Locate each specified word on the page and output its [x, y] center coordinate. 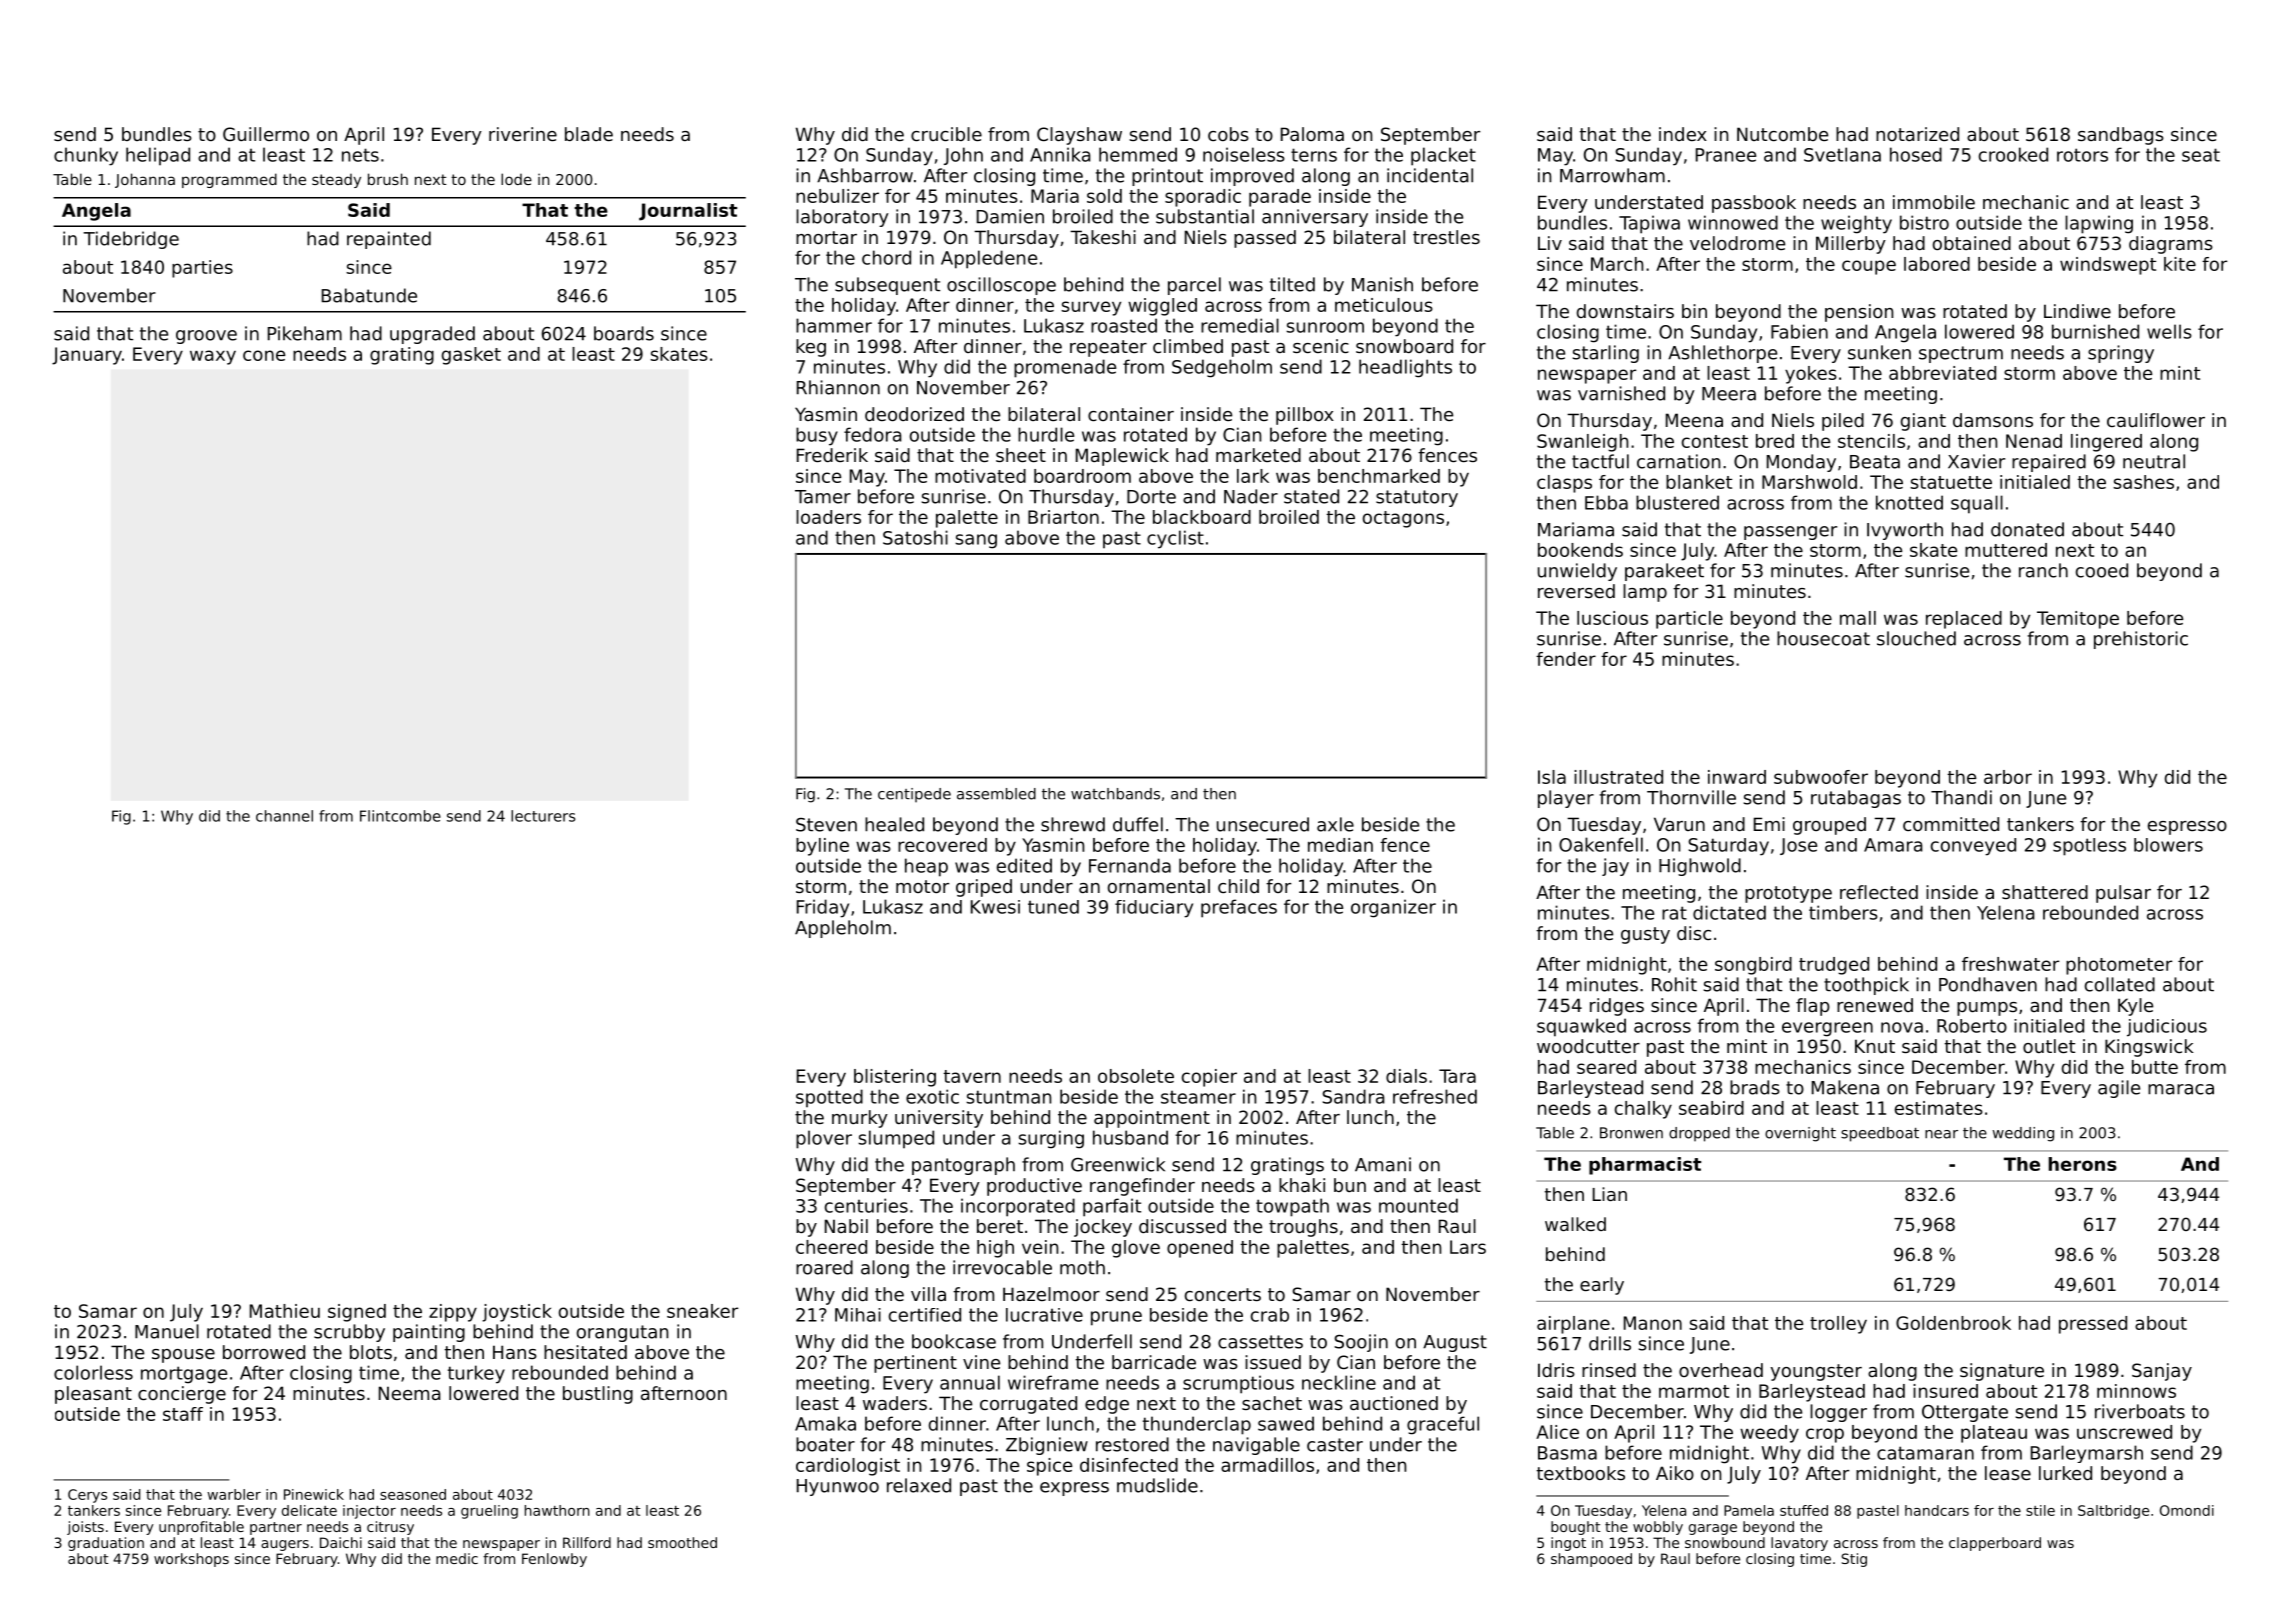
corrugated [1028, 1405]
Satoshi [915, 537]
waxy [213, 357]
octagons [1403, 519]
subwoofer [1821, 777]
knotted [1909, 502]
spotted [829, 1098]
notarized [1917, 134]
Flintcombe [400, 816]
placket [1443, 156]
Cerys [87, 1496]
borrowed [264, 1352]
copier [1209, 1078]
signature [2002, 1372]
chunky [86, 156]
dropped [1699, 1134]
